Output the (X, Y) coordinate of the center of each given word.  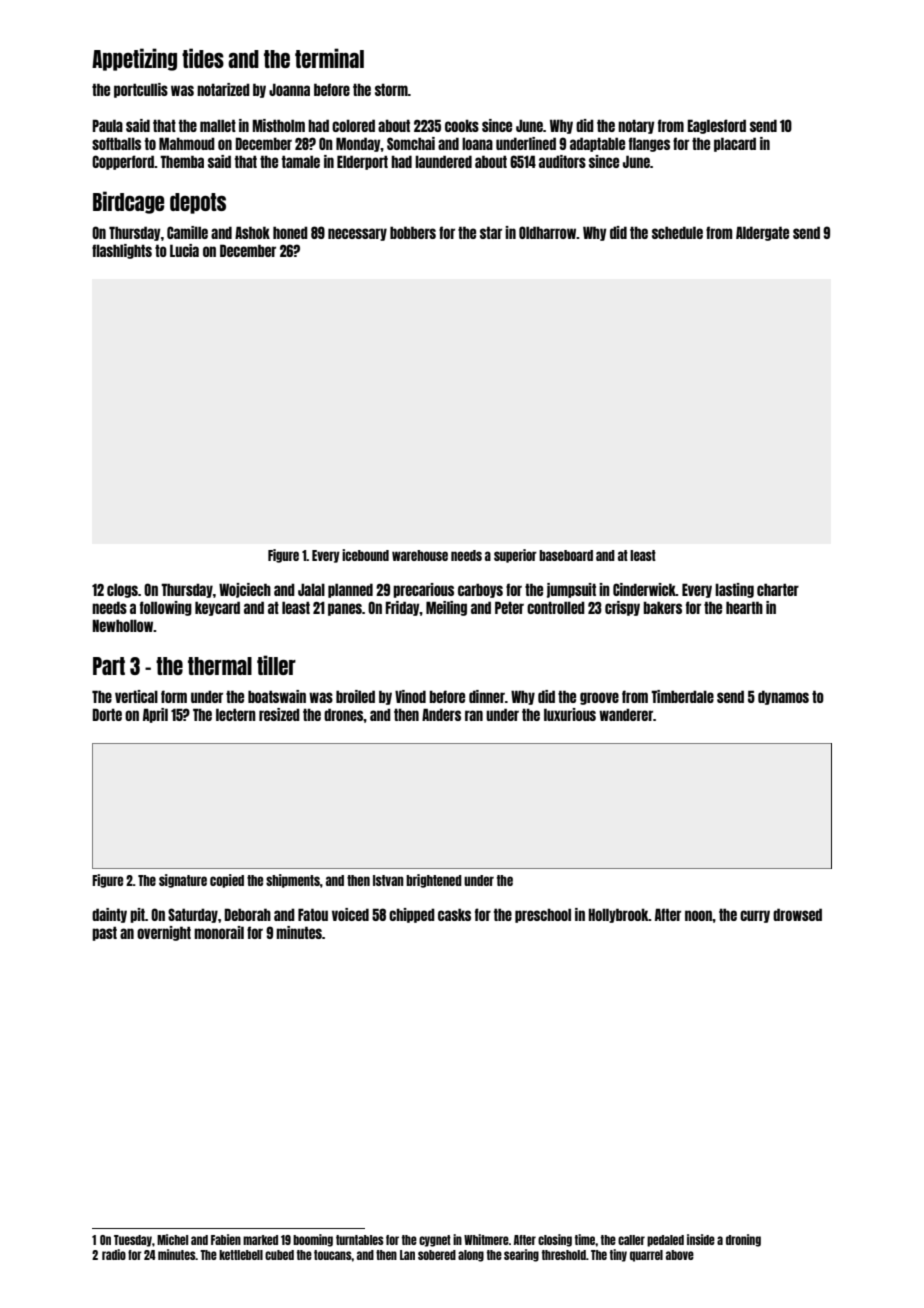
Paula (108, 125)
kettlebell (241, 1255)
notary (636, 126)
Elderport (362, 162)
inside (701, 1239)
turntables (360, 1240)
